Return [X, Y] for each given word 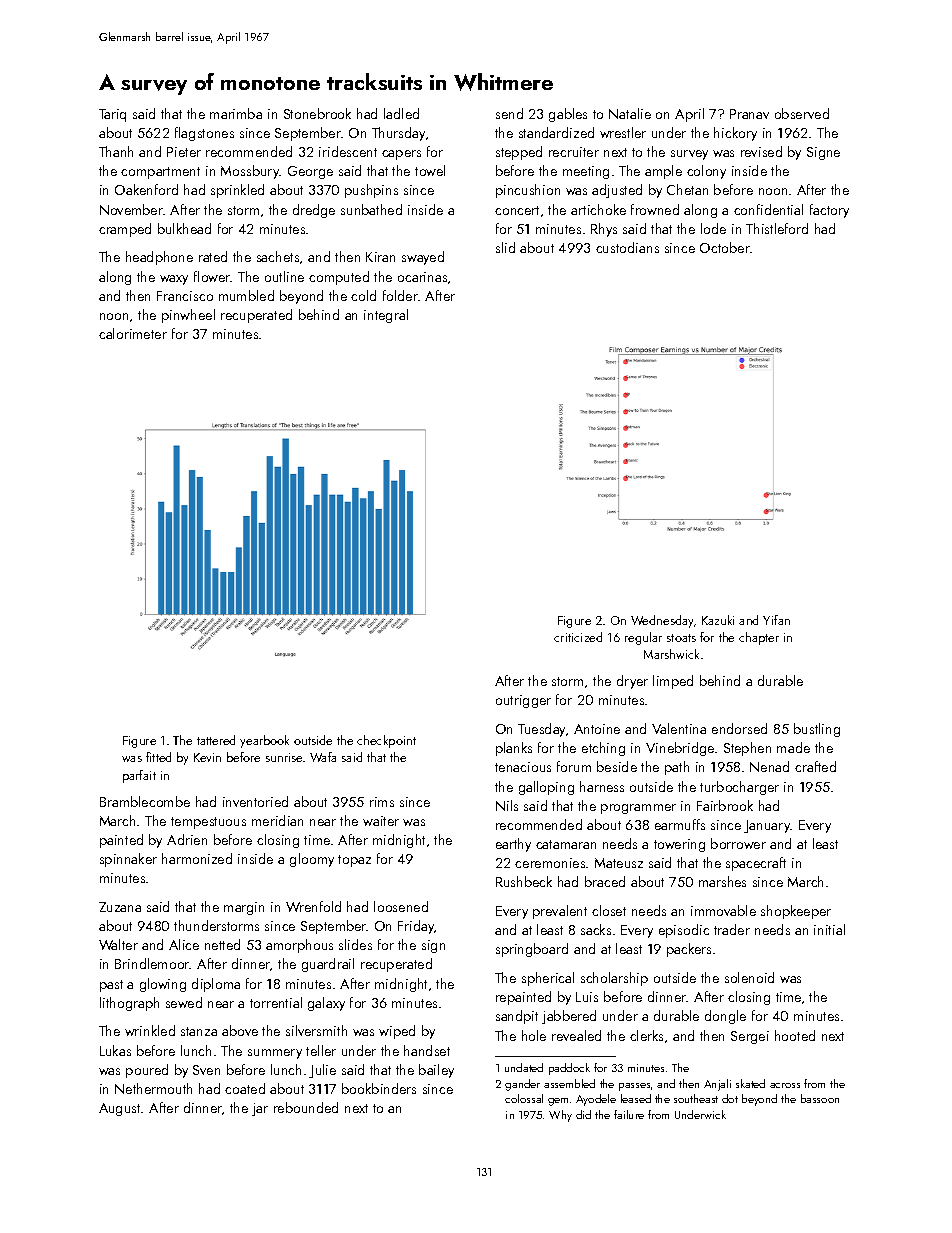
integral [386, 316]
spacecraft [756, 864]
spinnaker [128, 860]
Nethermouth [153, 1088]
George [310, 172]
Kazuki [718, 620]
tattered [216, 740]
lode [713, 228]
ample [663, 172]
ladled [401, 113]
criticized [578, 637]
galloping [546, 788]
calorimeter [133, 333]
